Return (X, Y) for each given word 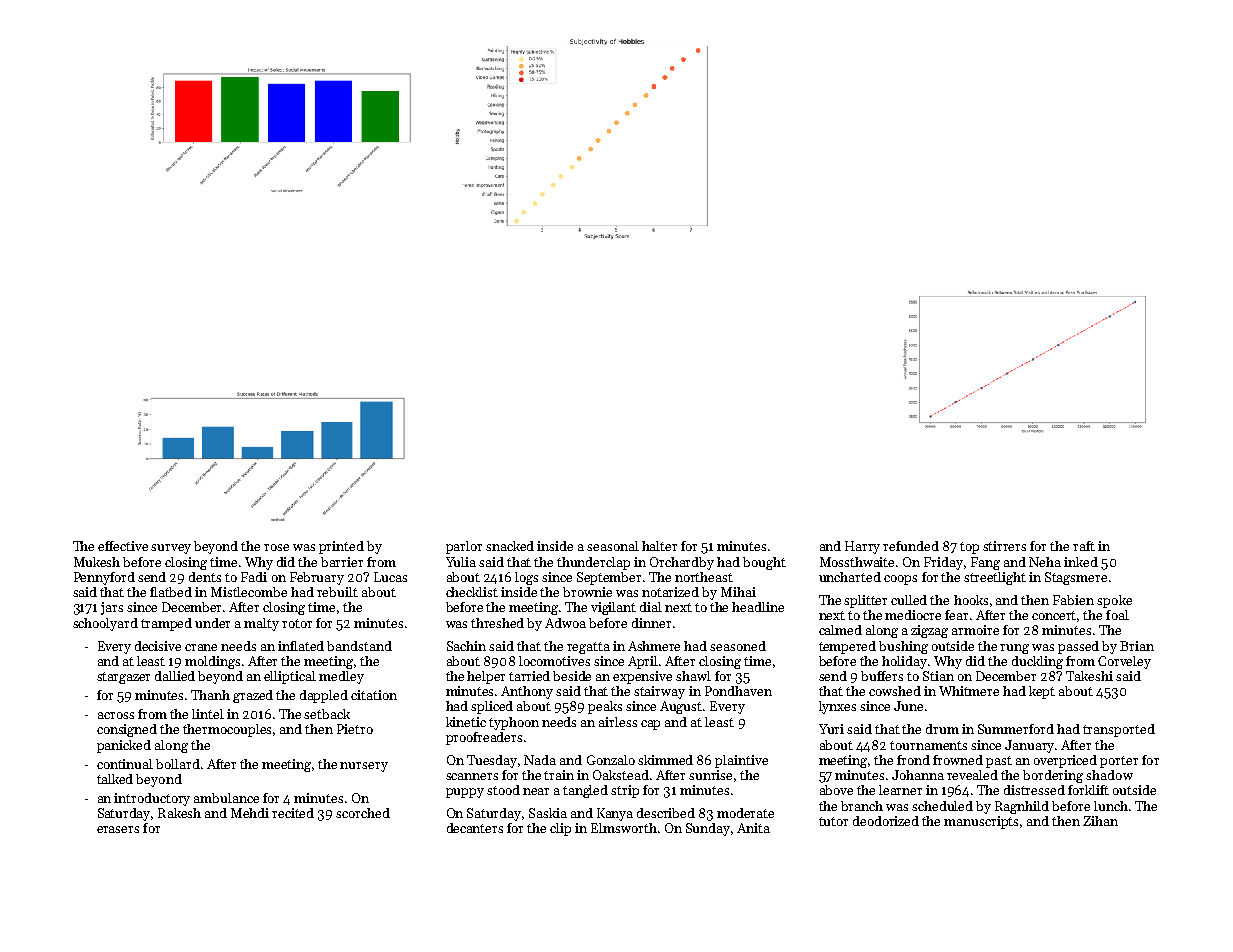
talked (115, 779)
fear (956, 615)
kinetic (466, 722)
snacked (510, 546)
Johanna (918, 775)
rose (276, 547)
